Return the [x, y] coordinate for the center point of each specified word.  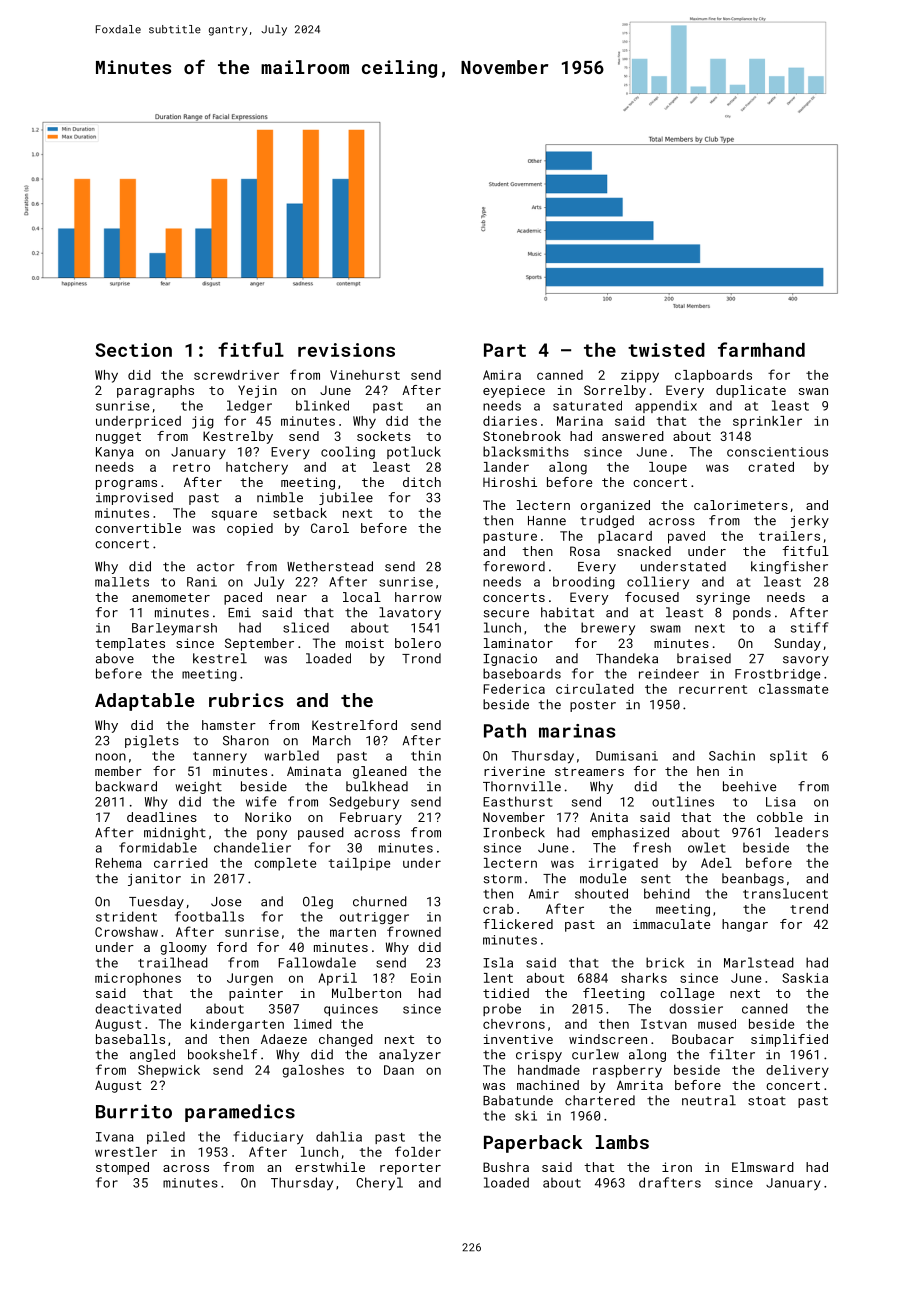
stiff [809, 627]
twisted [666, 350]
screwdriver [236, 375]
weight [198, 787]
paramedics [240, 1113]
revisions [346, 350]
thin [426, 755]
